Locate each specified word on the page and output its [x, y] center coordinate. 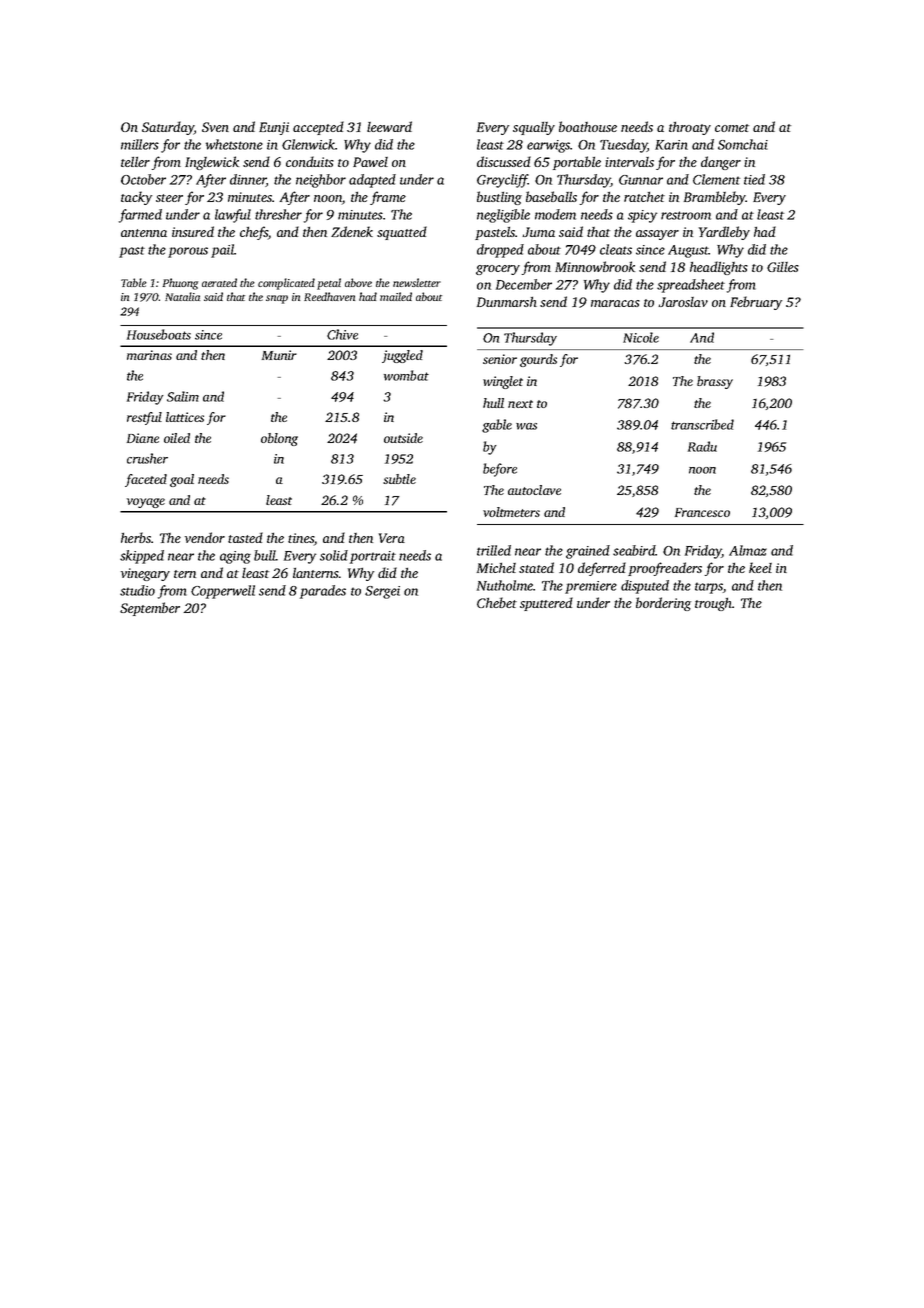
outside [403, 438]
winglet [503, 382]
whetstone [234, 144]
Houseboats [159, 334]
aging [235, 557]
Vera [392, 538]
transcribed [702, 424]
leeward [389, 126]
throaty [690, 128]
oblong [279, 439]
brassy [715, 382]
